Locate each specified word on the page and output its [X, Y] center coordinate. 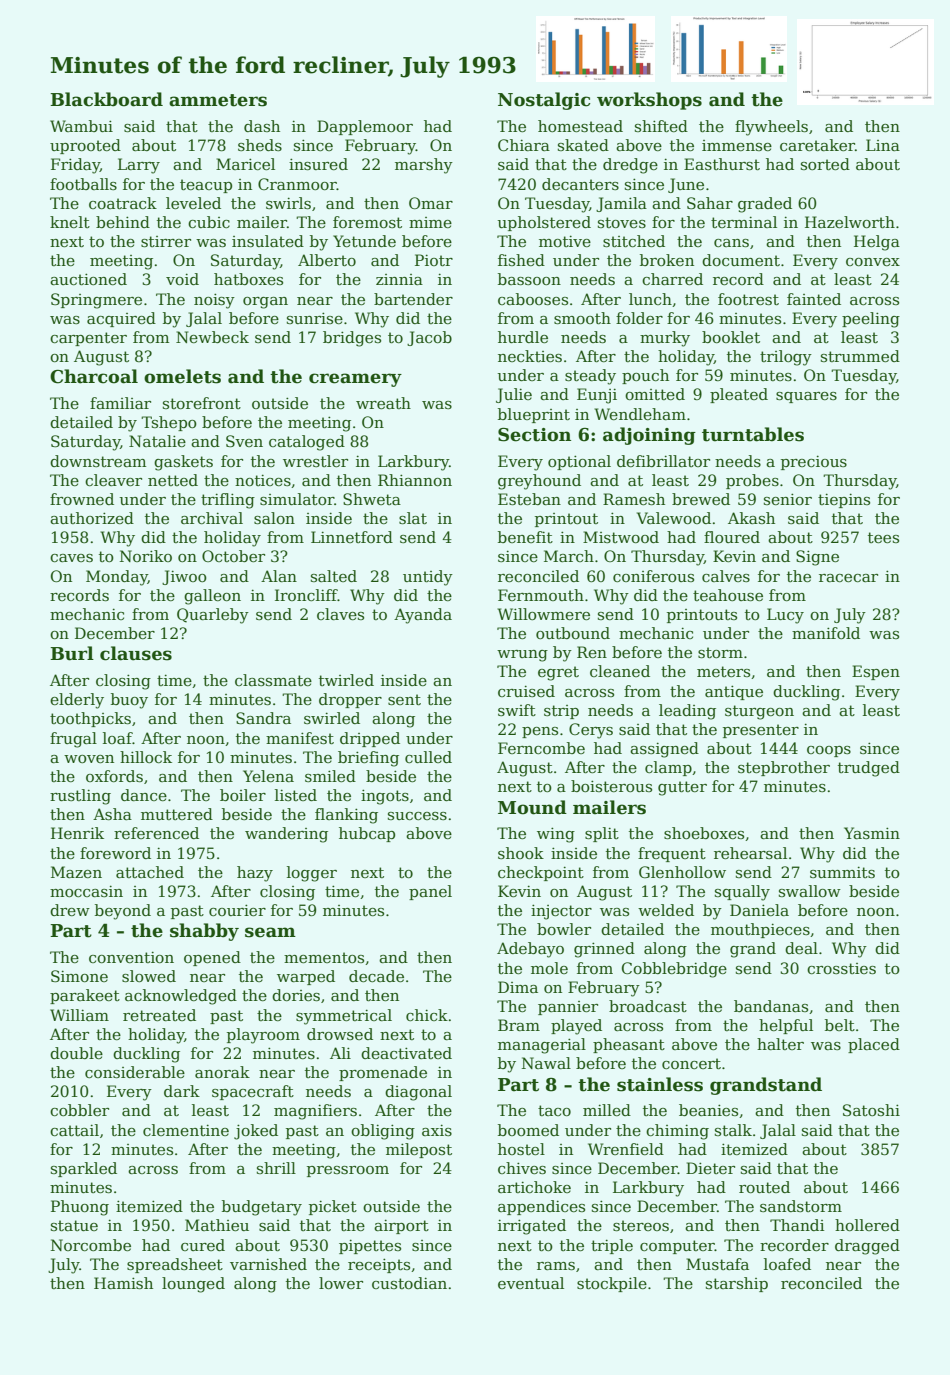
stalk [733, 1130]
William [79, 1015]
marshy [424, 166]
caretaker [817, 145]
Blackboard [106, 99]
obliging [383, 1132]
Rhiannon [415, 480]
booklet [731, 337]
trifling [228, 501]
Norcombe [91, 1245]
